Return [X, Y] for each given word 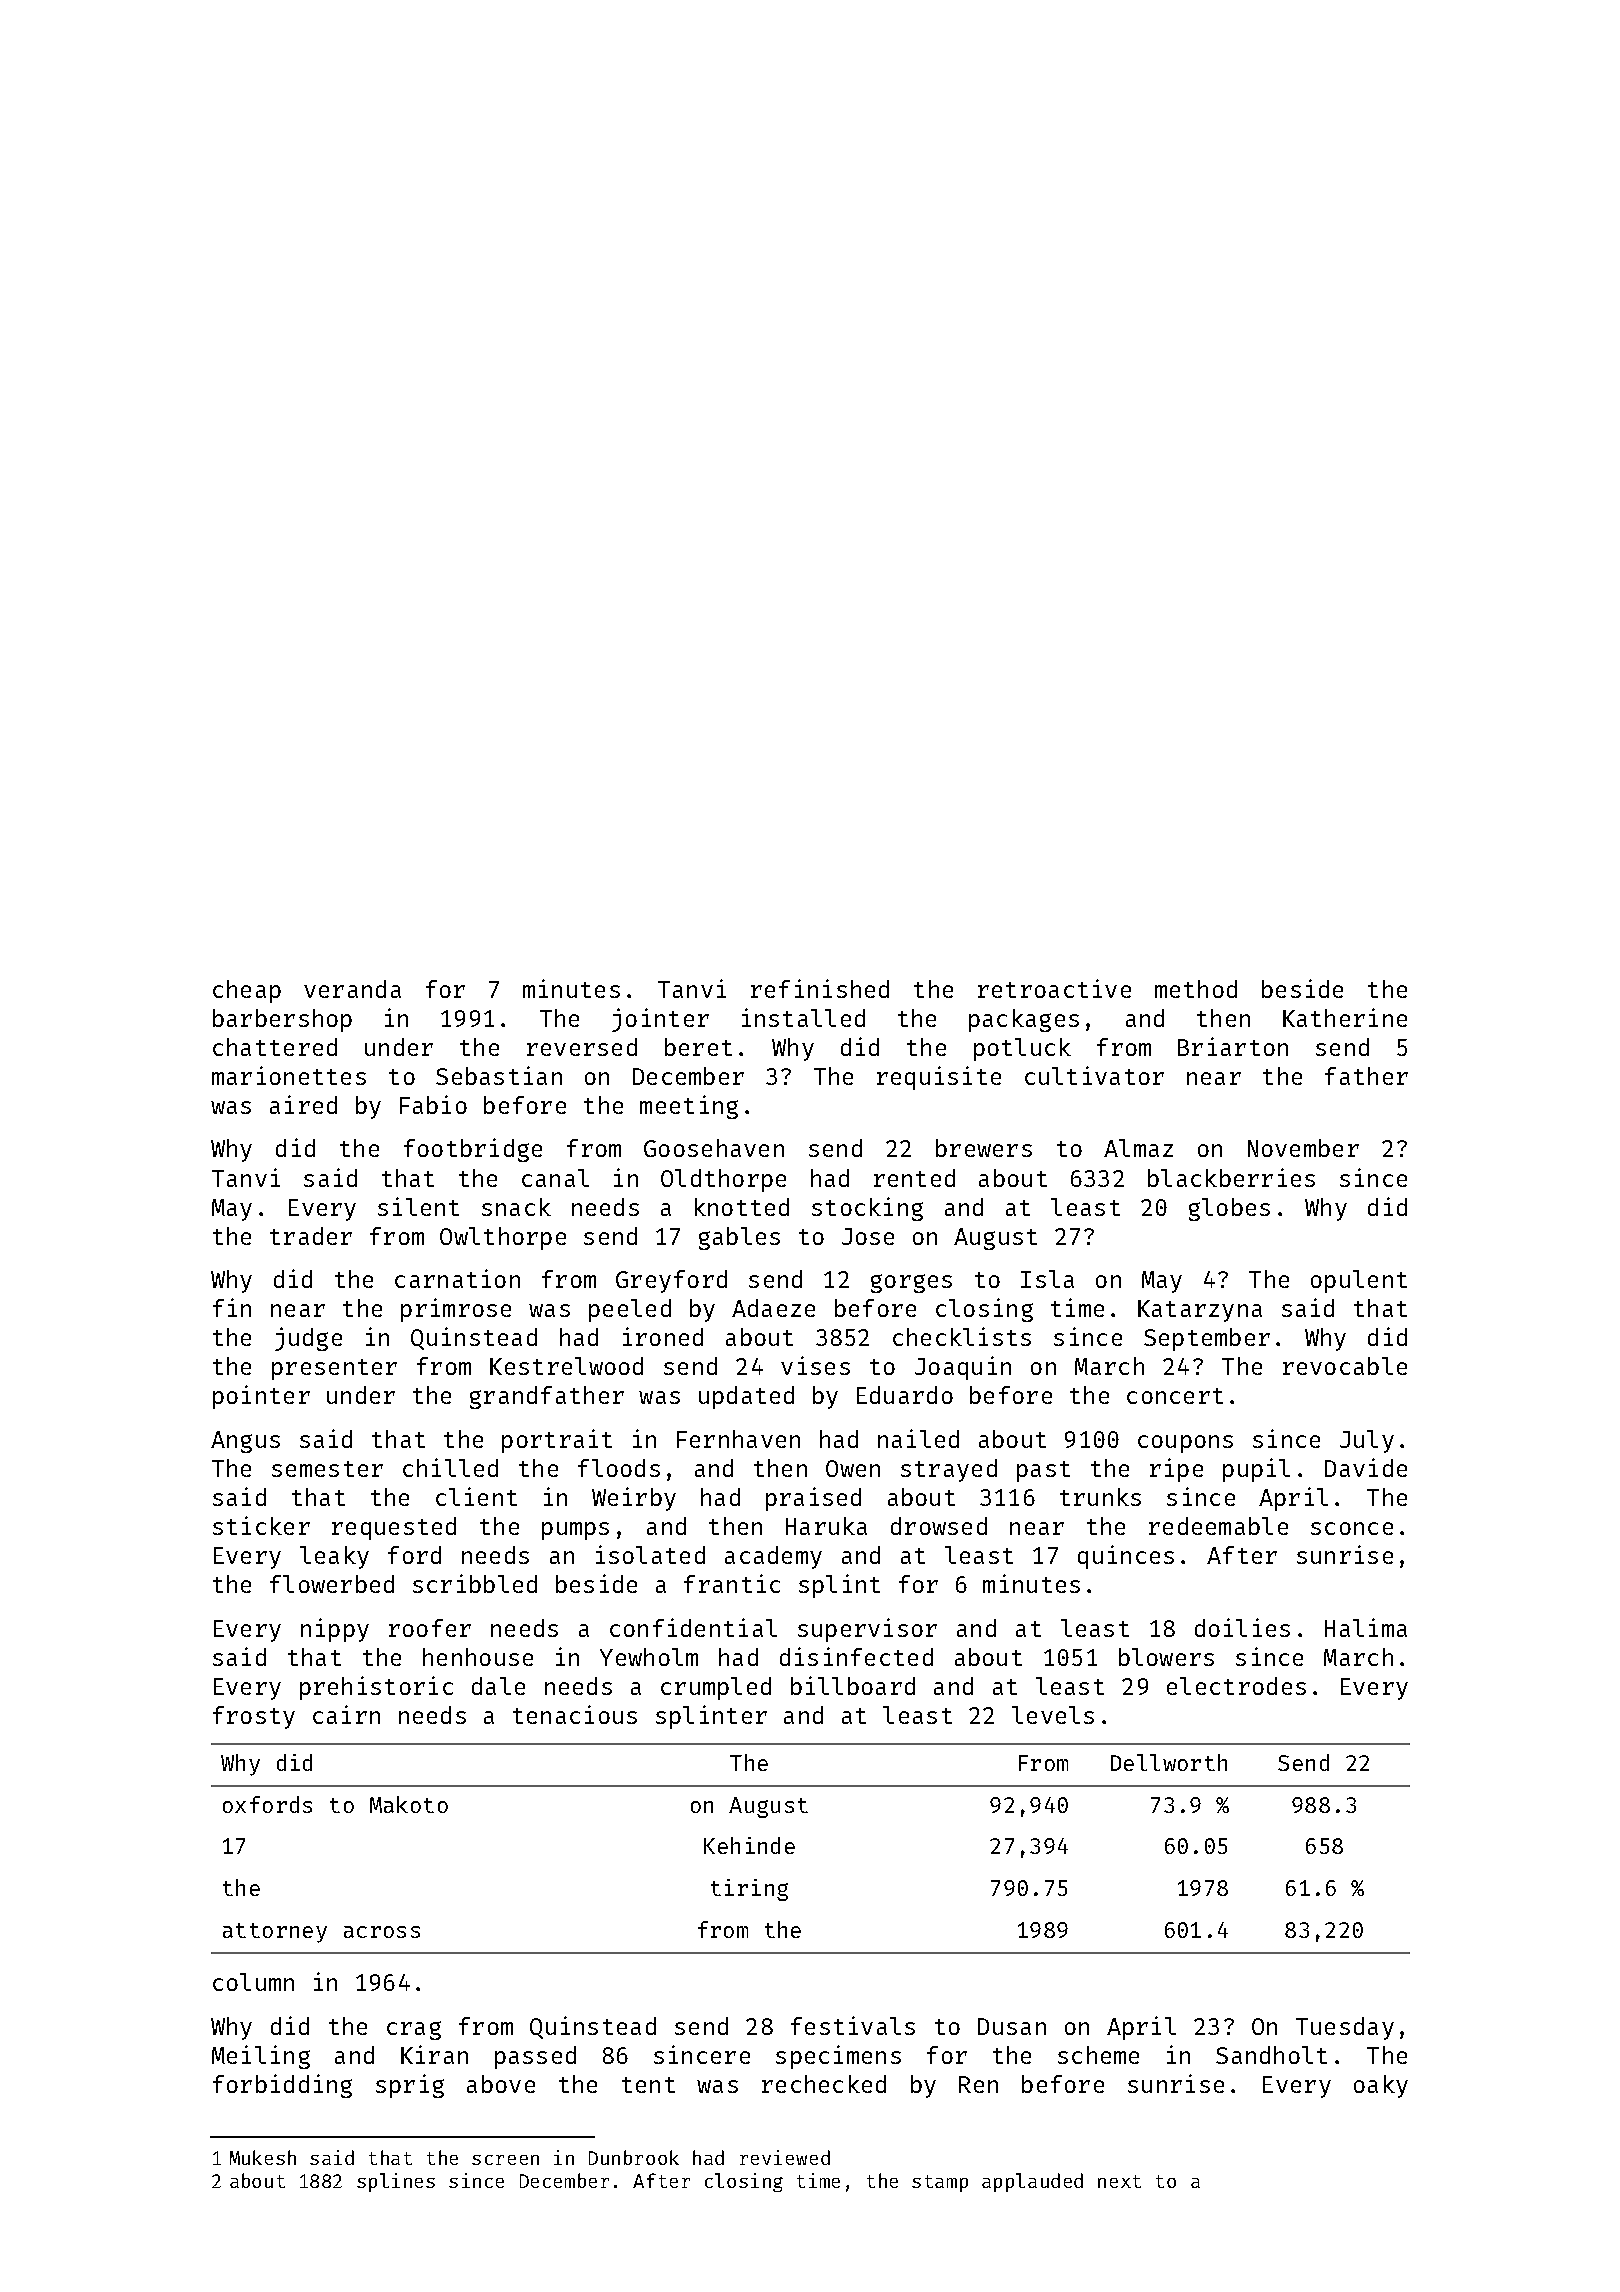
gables [739, 1238]
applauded [1032, 2182]
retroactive [1054, 988]
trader [311, 1236]
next [1119, 2181]
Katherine [1345, 1017]
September [1207, 1339]
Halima [1366, 1627]
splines [396, 2182]
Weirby [634, 1499]
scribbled [475, 1583]
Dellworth [1169, 1762]
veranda [352, 989]
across [382, 1932]
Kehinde [749, 1845]
